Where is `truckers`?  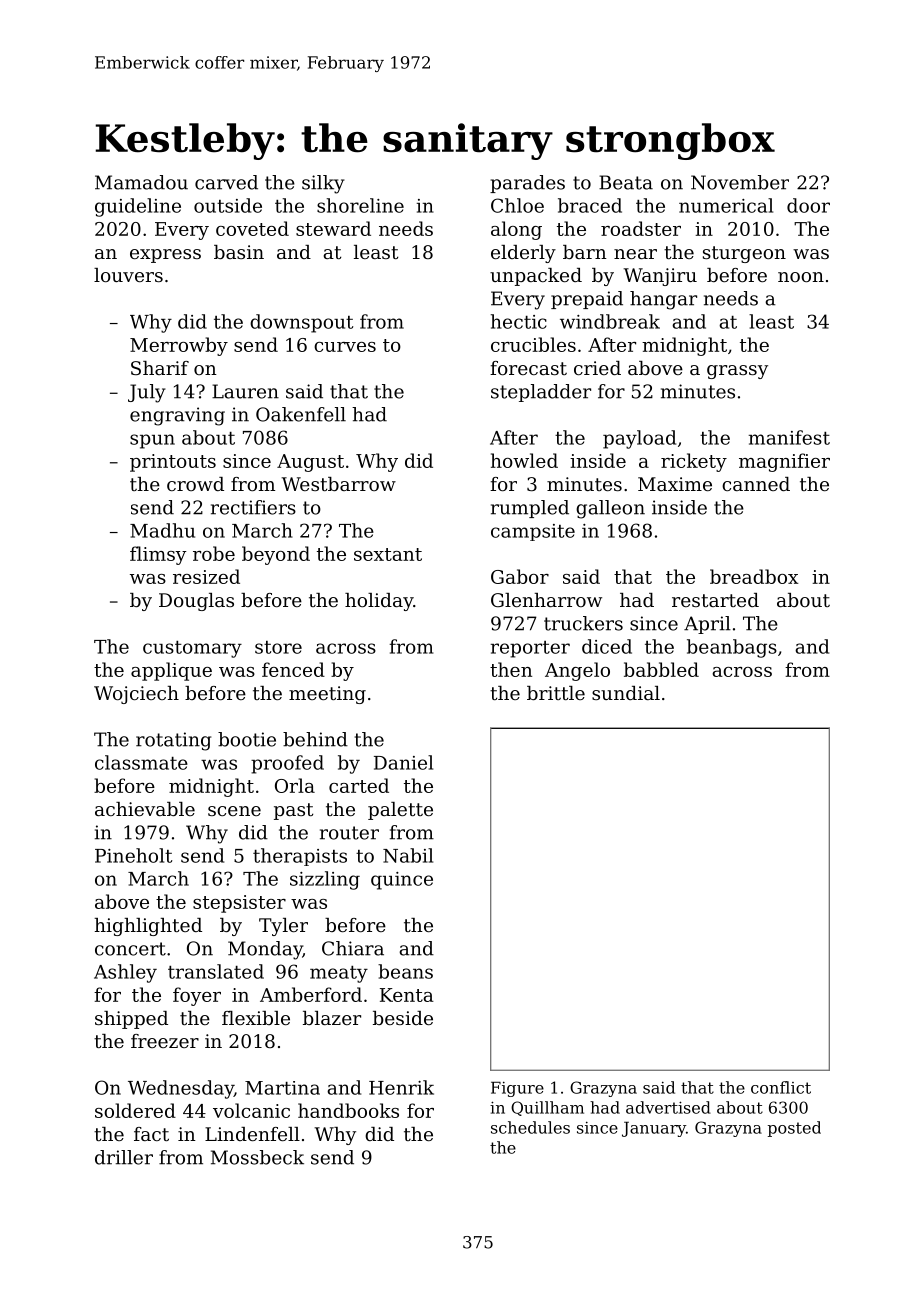
truckers is located at coordinates (583, 623).
